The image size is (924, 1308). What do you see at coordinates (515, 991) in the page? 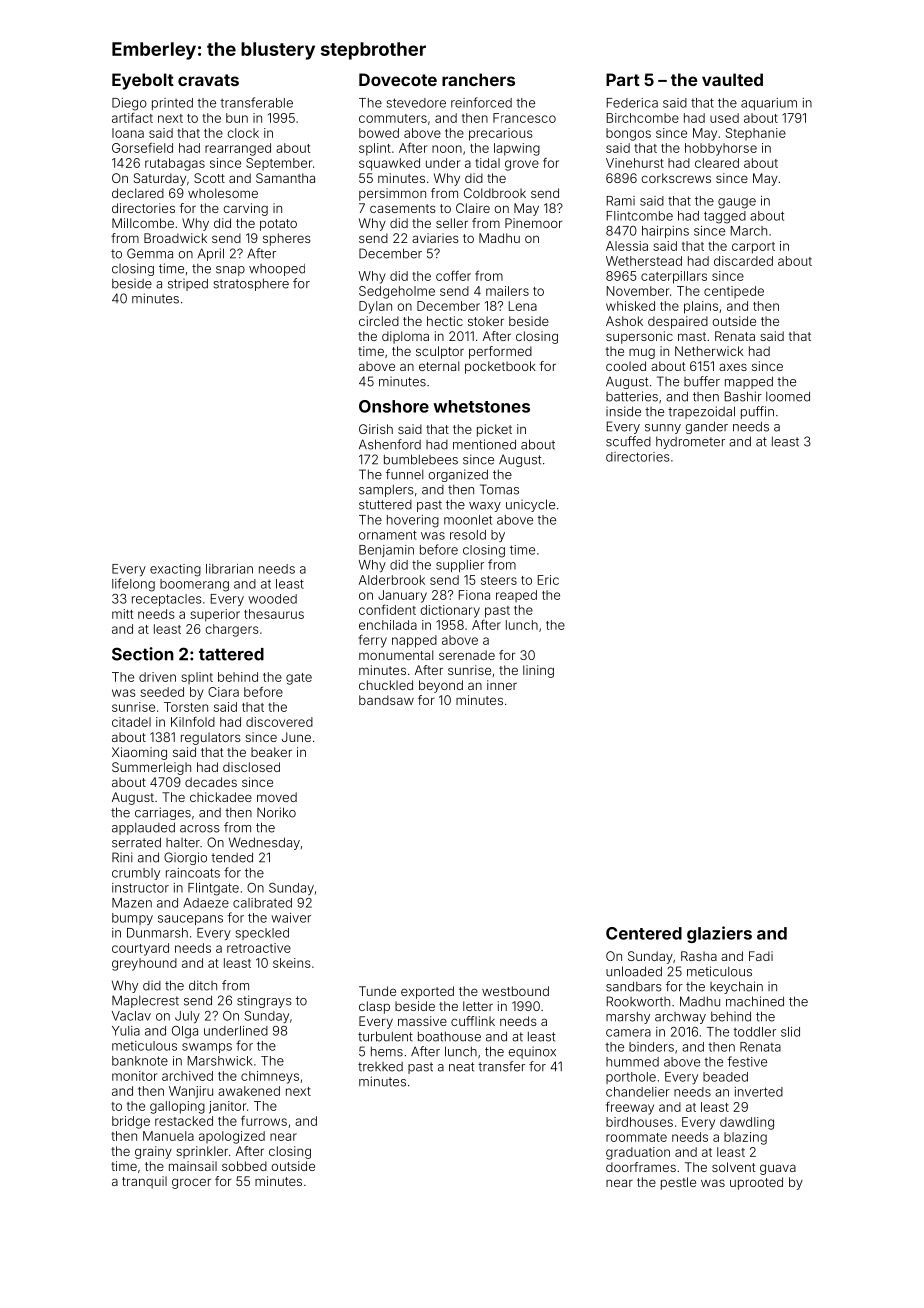
I see `westbound` at bounding box center [515, 991].
